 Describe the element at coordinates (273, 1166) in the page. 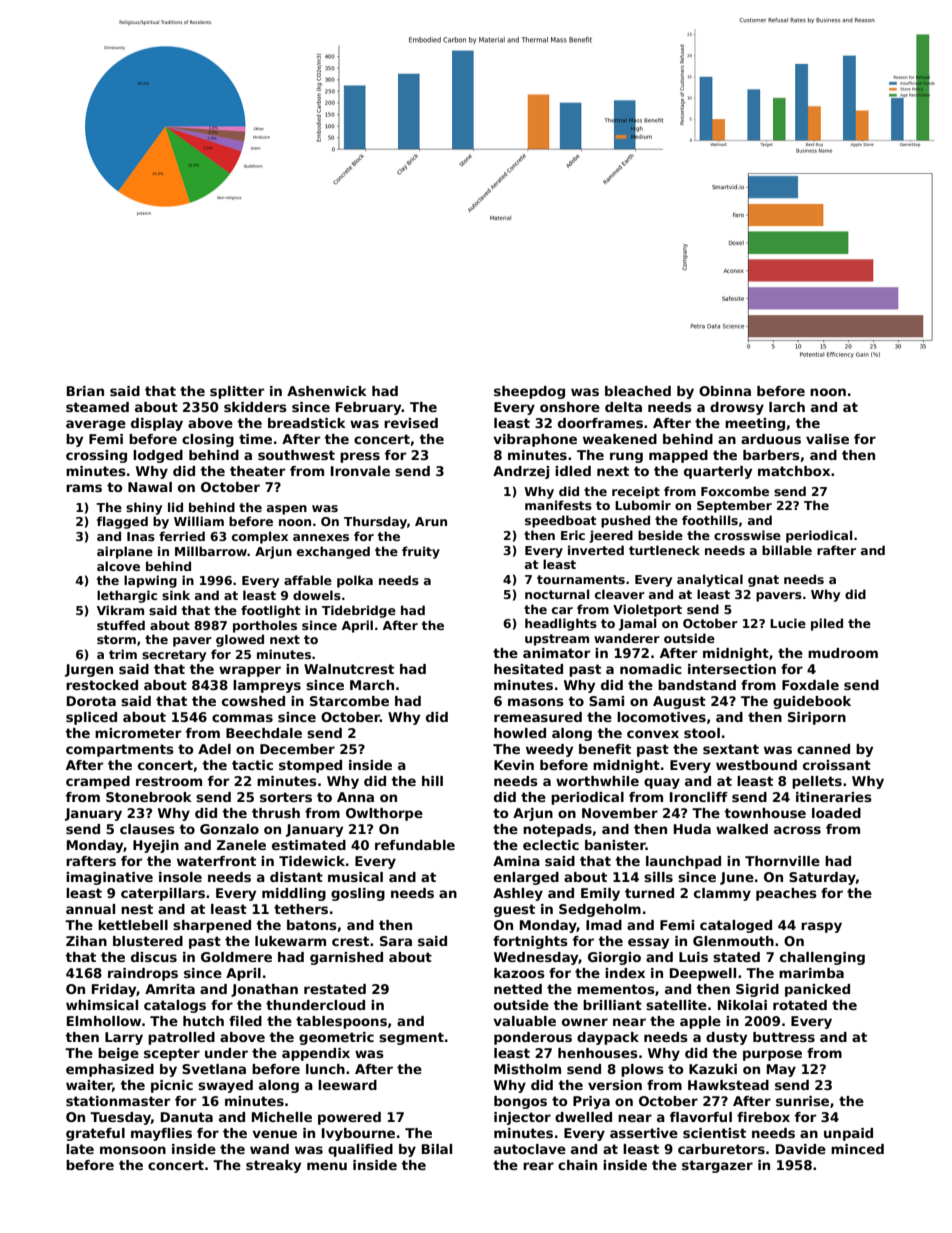

I see `streaky` at that location.
